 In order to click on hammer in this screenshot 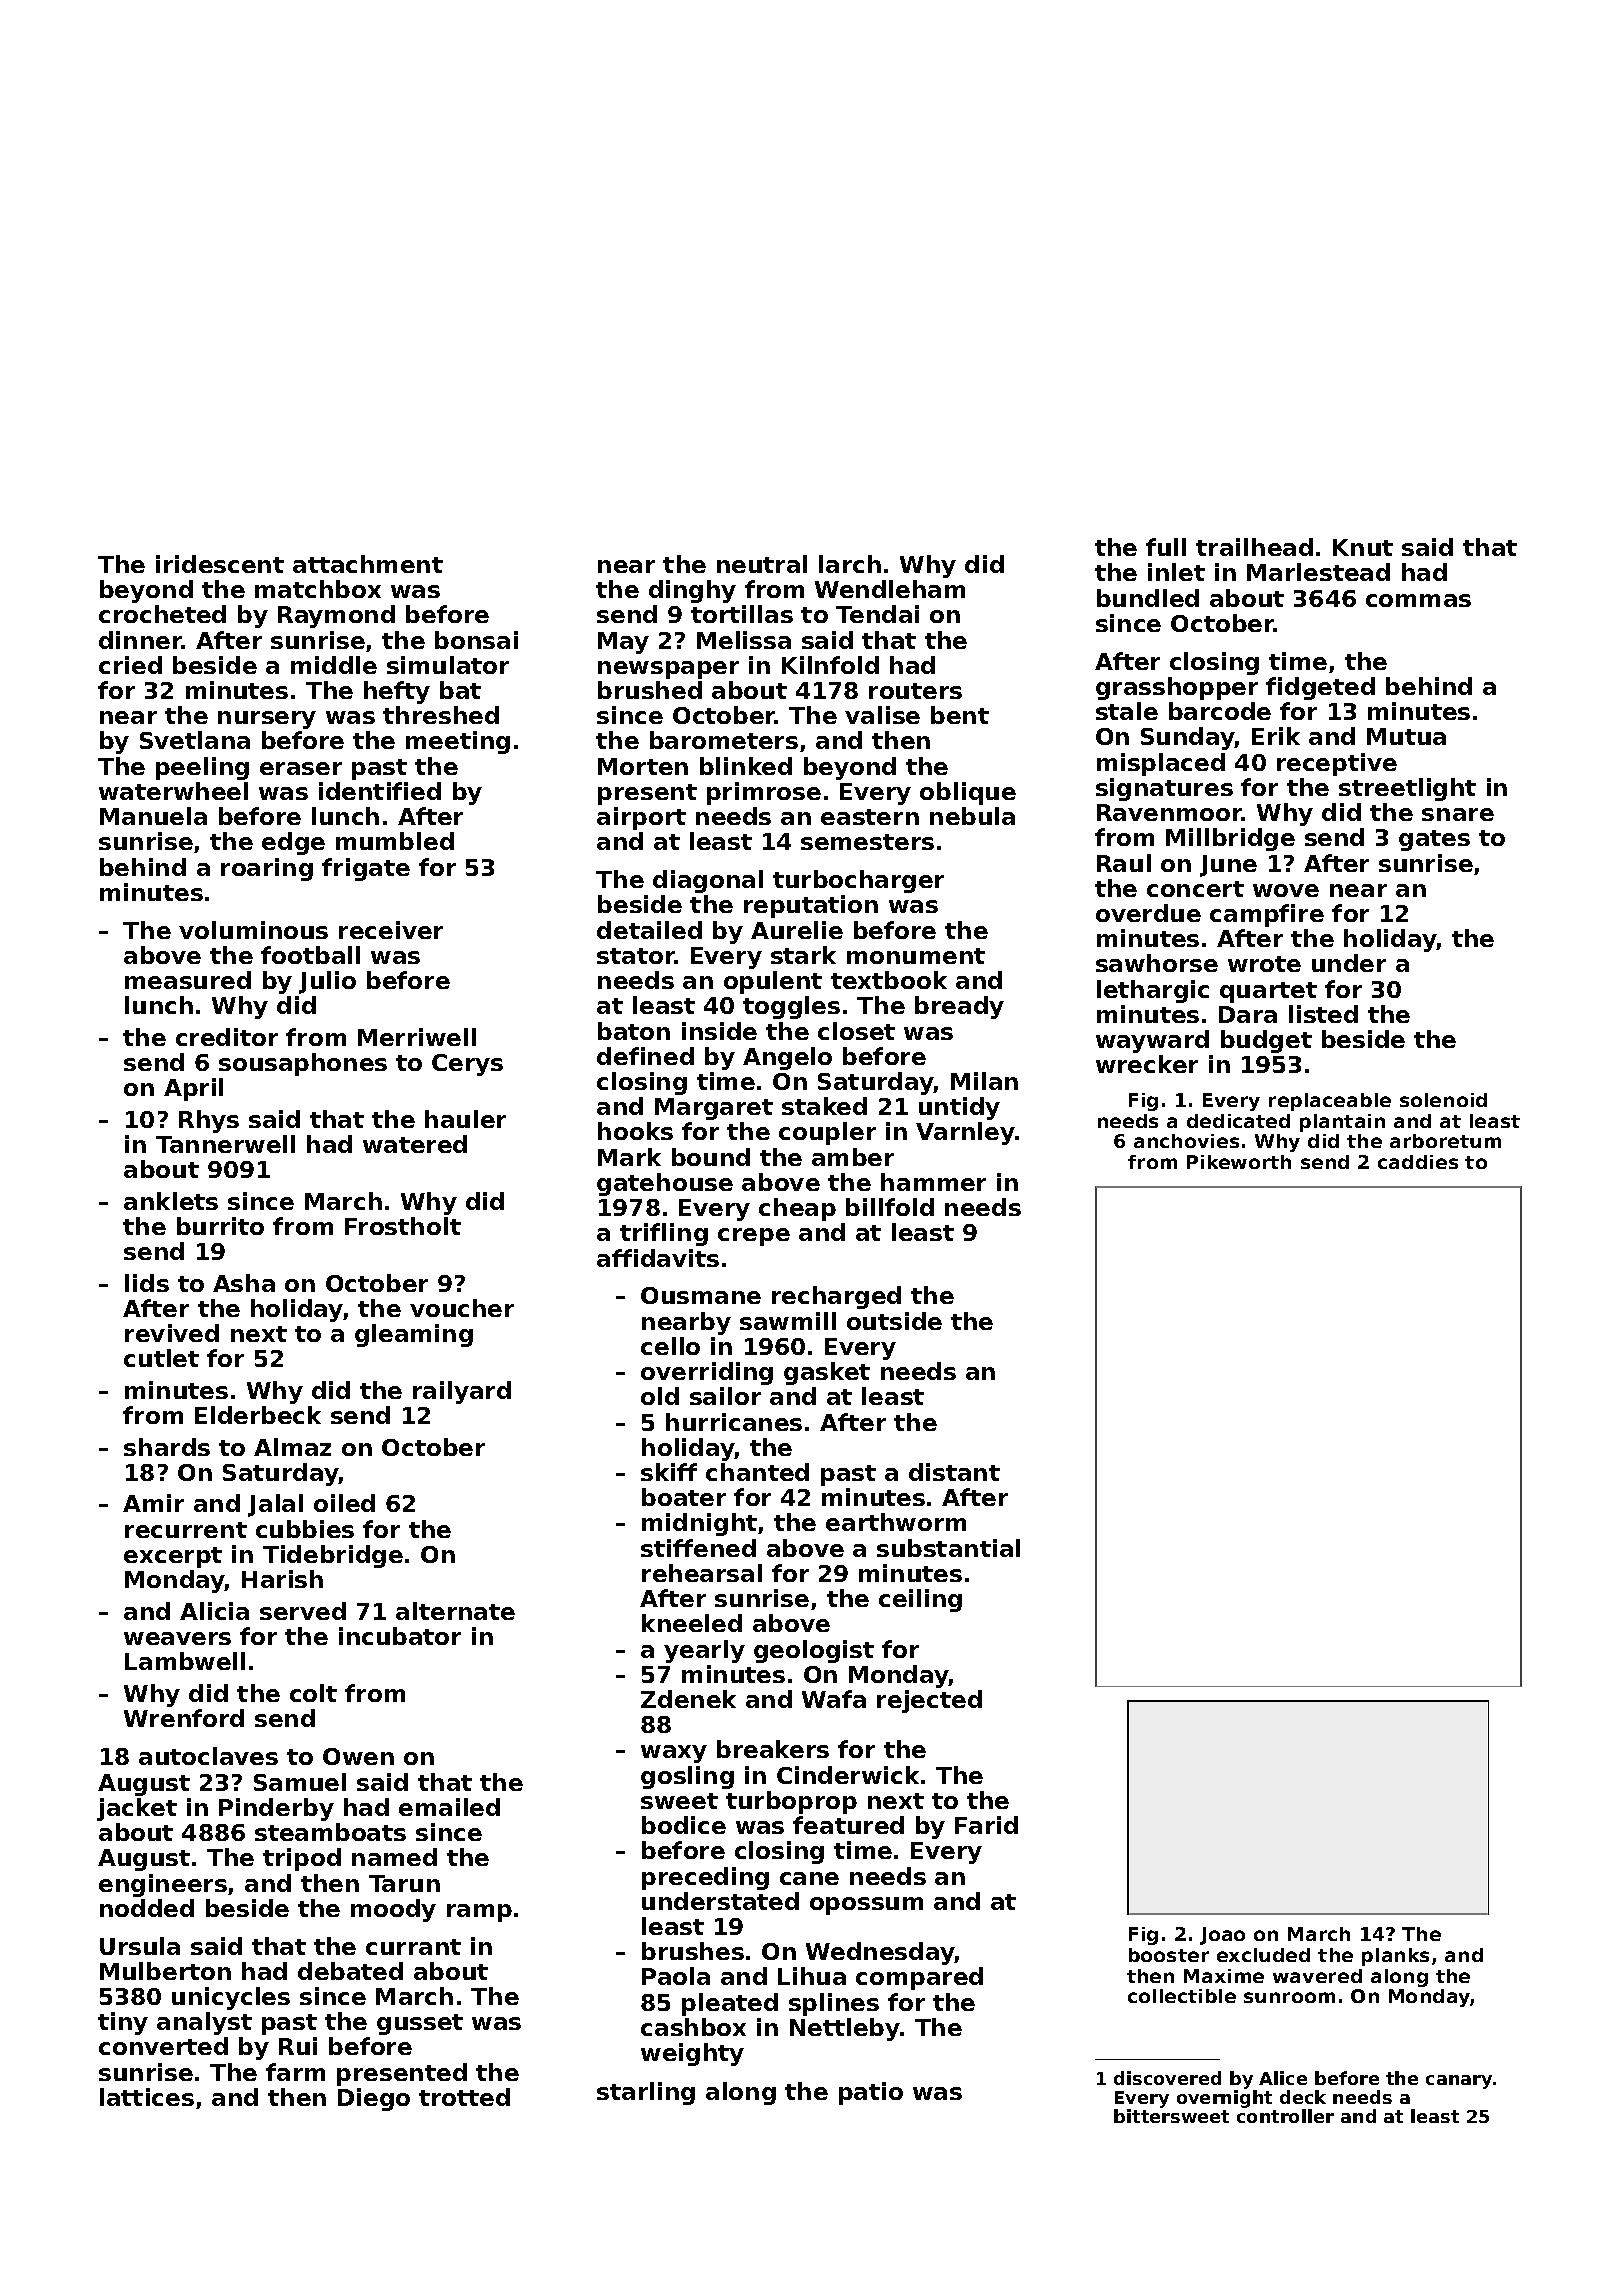, I will do `click(933, 1182)`.
